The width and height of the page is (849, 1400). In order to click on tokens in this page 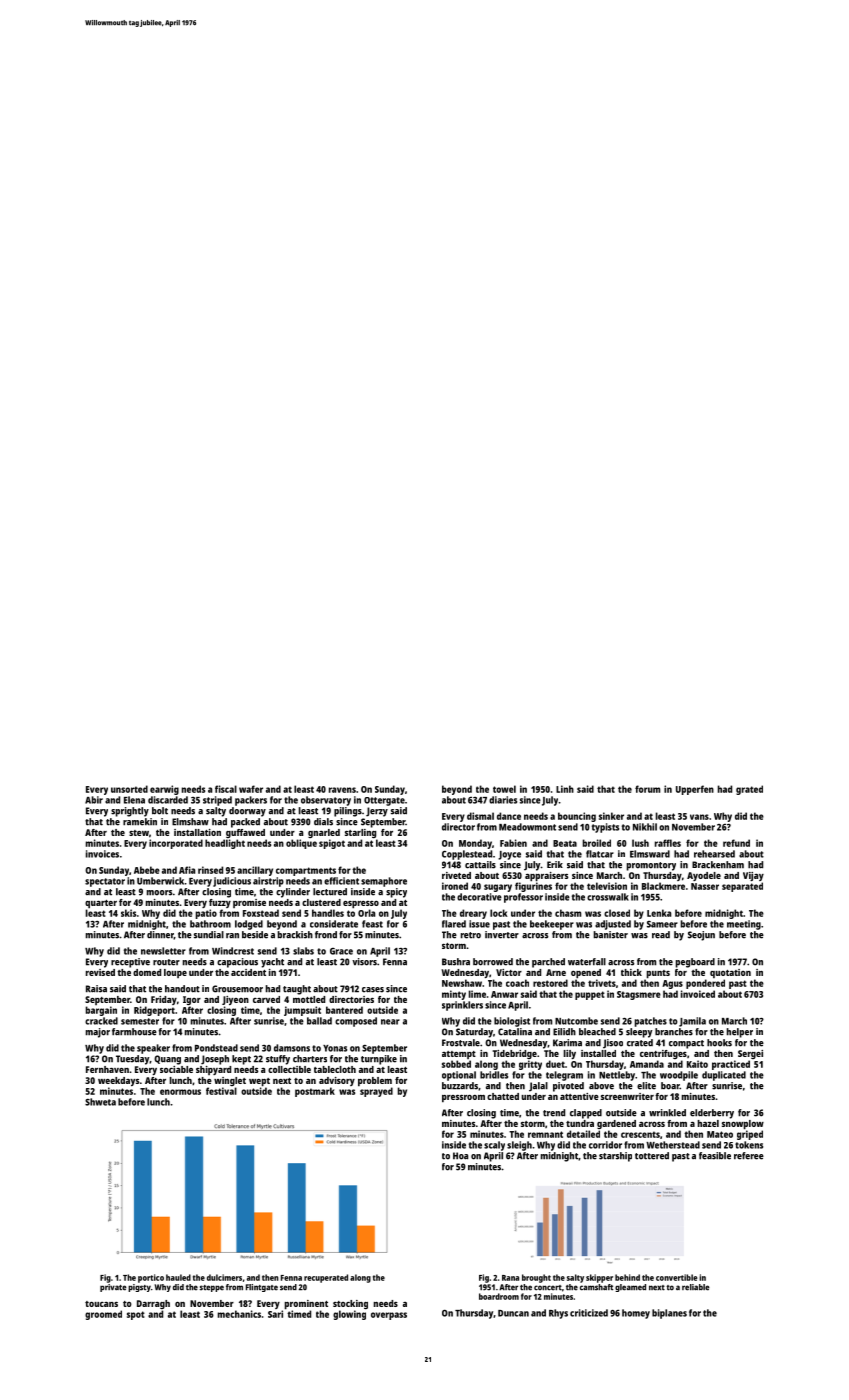, I will do `click(749, 1145)`.
